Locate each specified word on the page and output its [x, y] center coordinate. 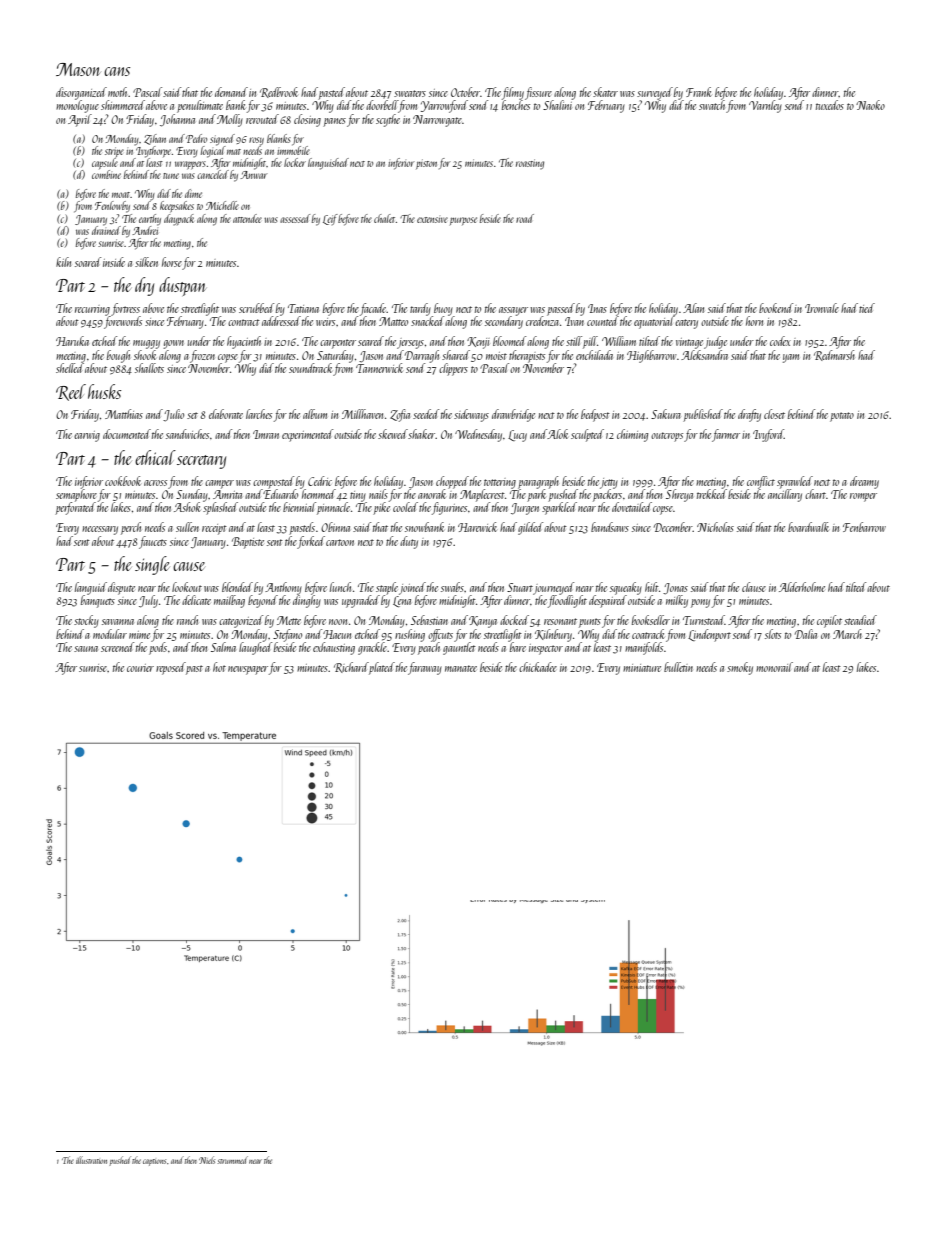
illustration [91, 1160]
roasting [530, 164]
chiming [632, 435]
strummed [233, 1160]
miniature [642, 668]
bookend [776, 308]
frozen [203, 356]
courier [140, 668]
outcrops [667, 437]
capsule [105, 163]
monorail [774, 667]
